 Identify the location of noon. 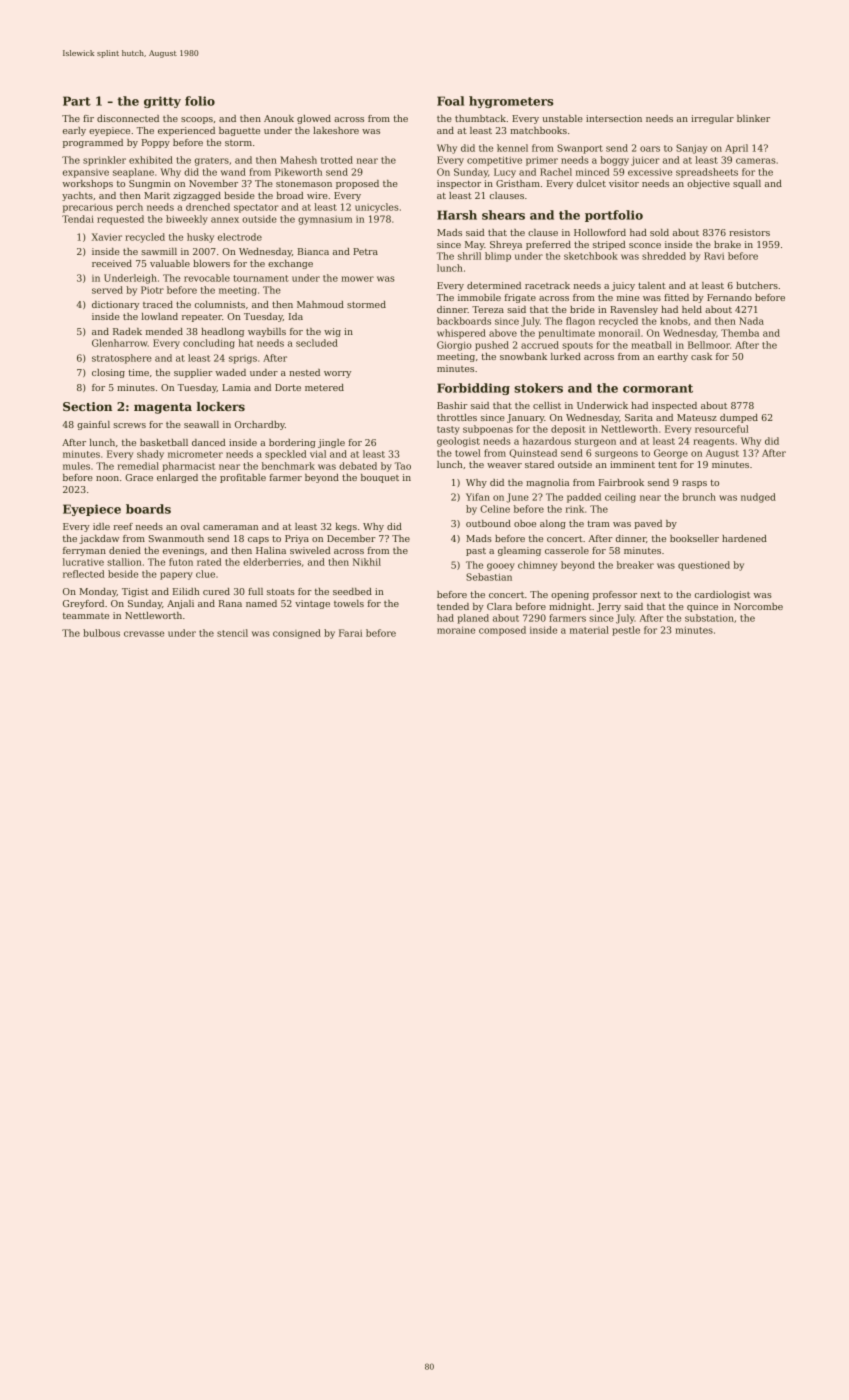
(107, 478).
